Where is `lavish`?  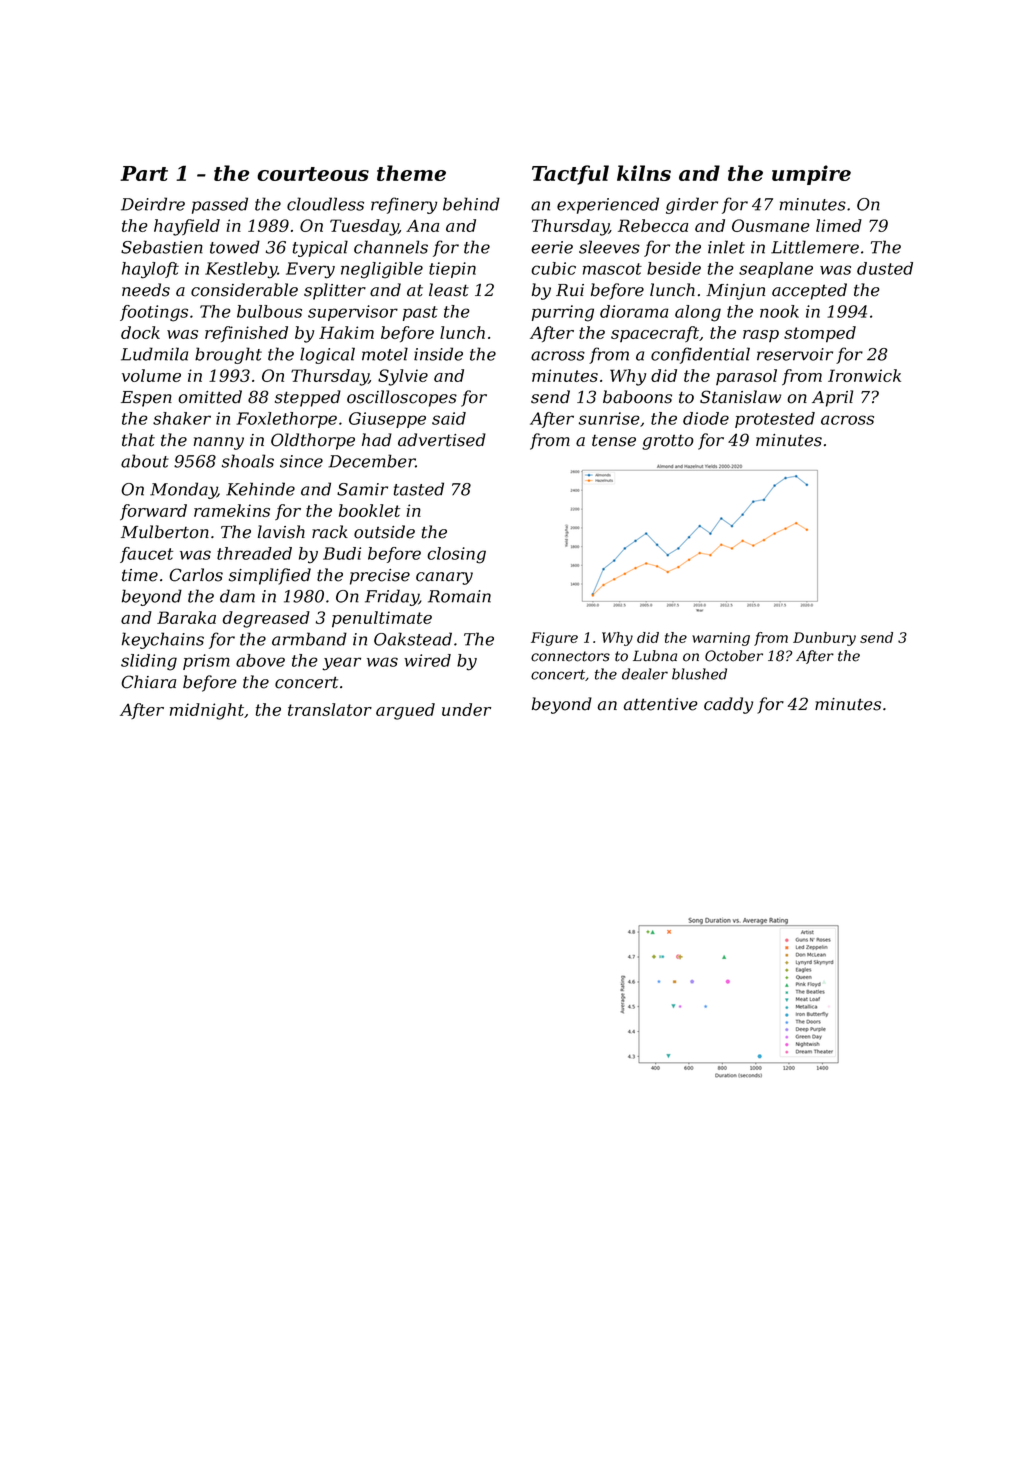
lavish is located at coordinates (281, 532).
